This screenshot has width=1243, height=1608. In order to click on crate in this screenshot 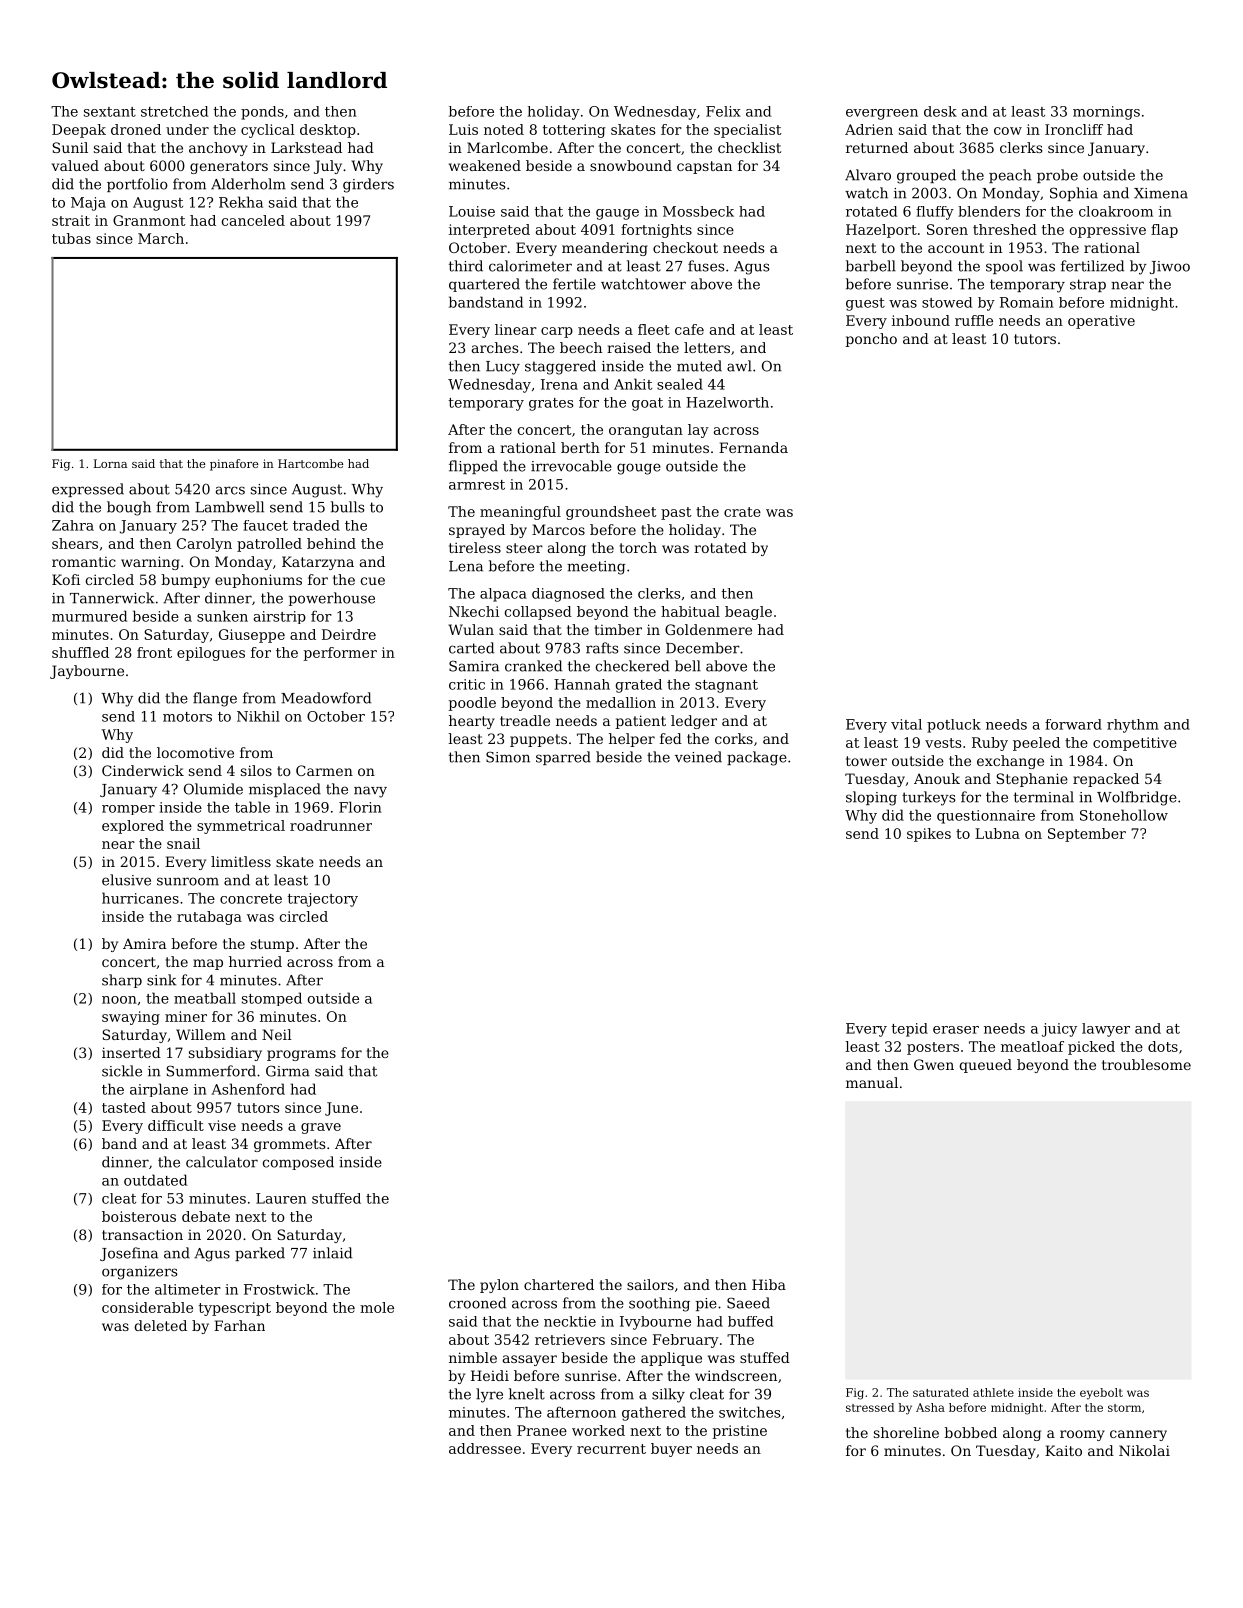, I will do `click(742, 512)`.
